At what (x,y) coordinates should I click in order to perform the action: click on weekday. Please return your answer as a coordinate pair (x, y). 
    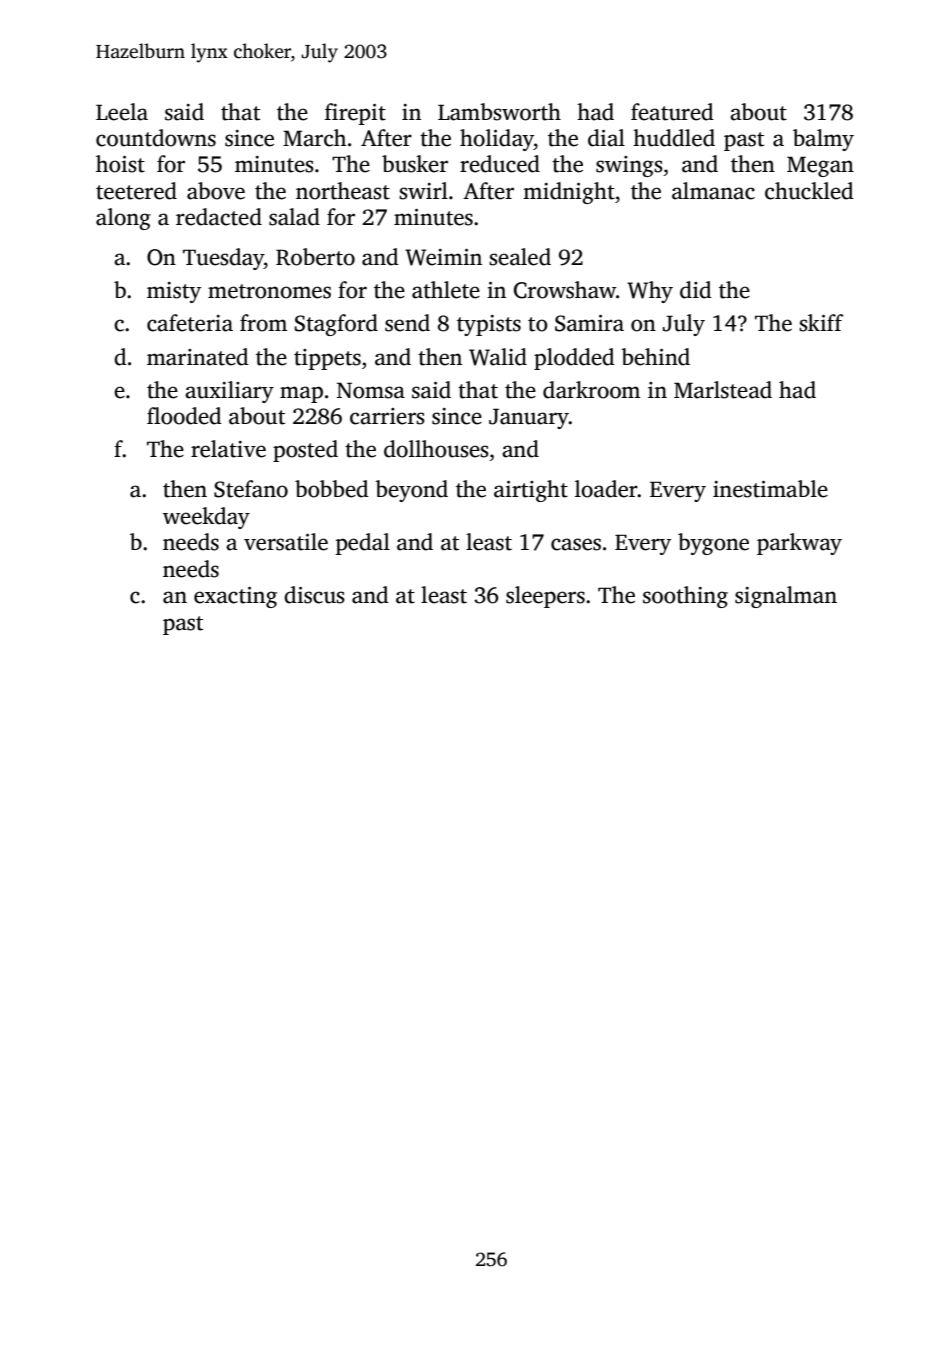
    Looking at the image, I should click on (206, 518).
